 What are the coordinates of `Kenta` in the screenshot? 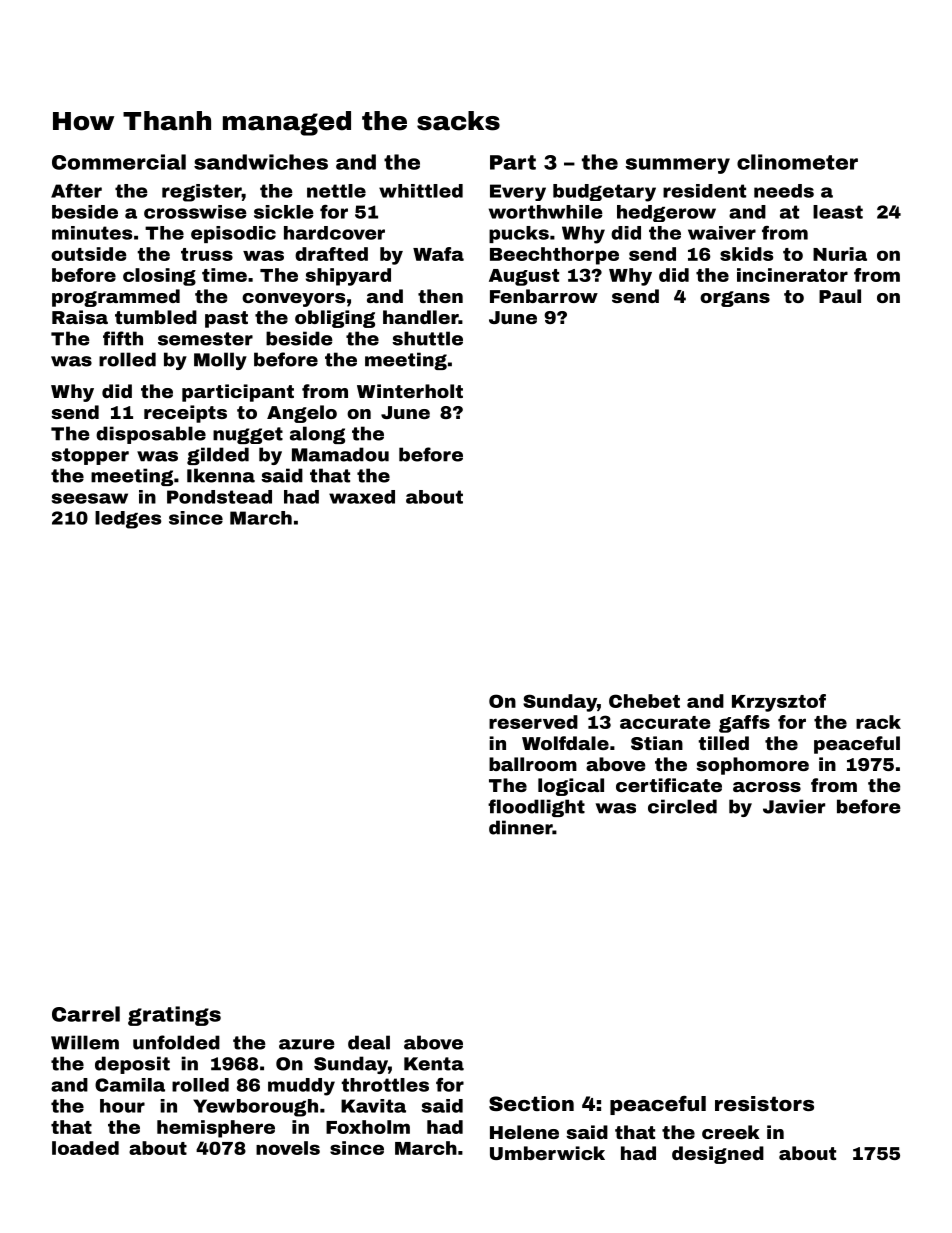 It's located at (434, 1064).
